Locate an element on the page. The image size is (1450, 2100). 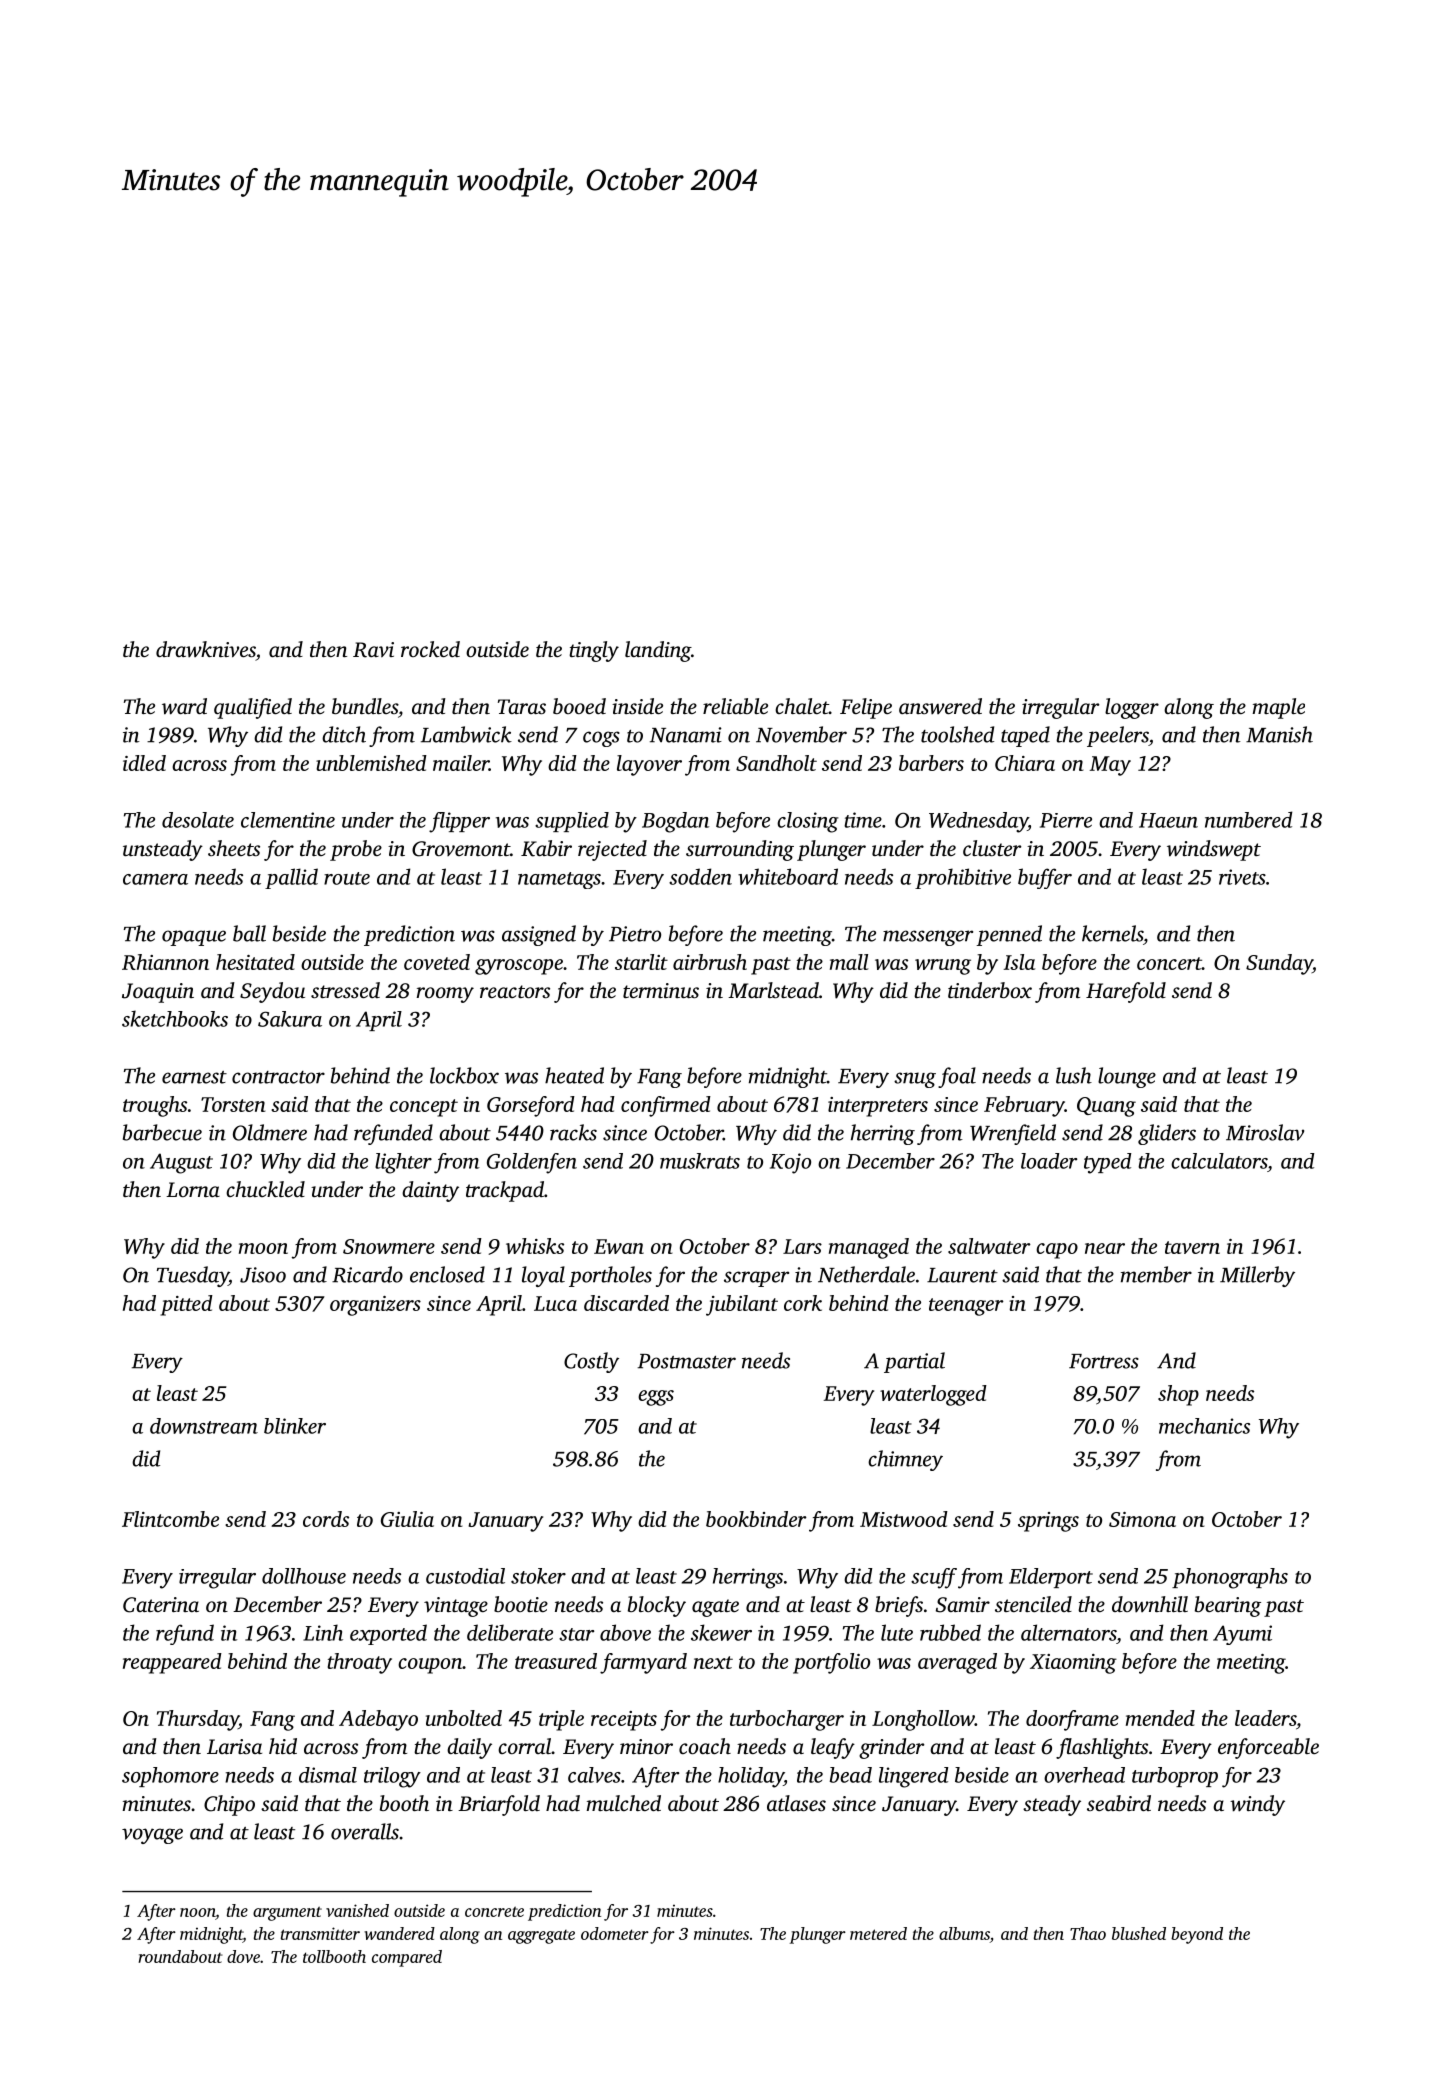
qualified is located at coordinates (253, 708).
